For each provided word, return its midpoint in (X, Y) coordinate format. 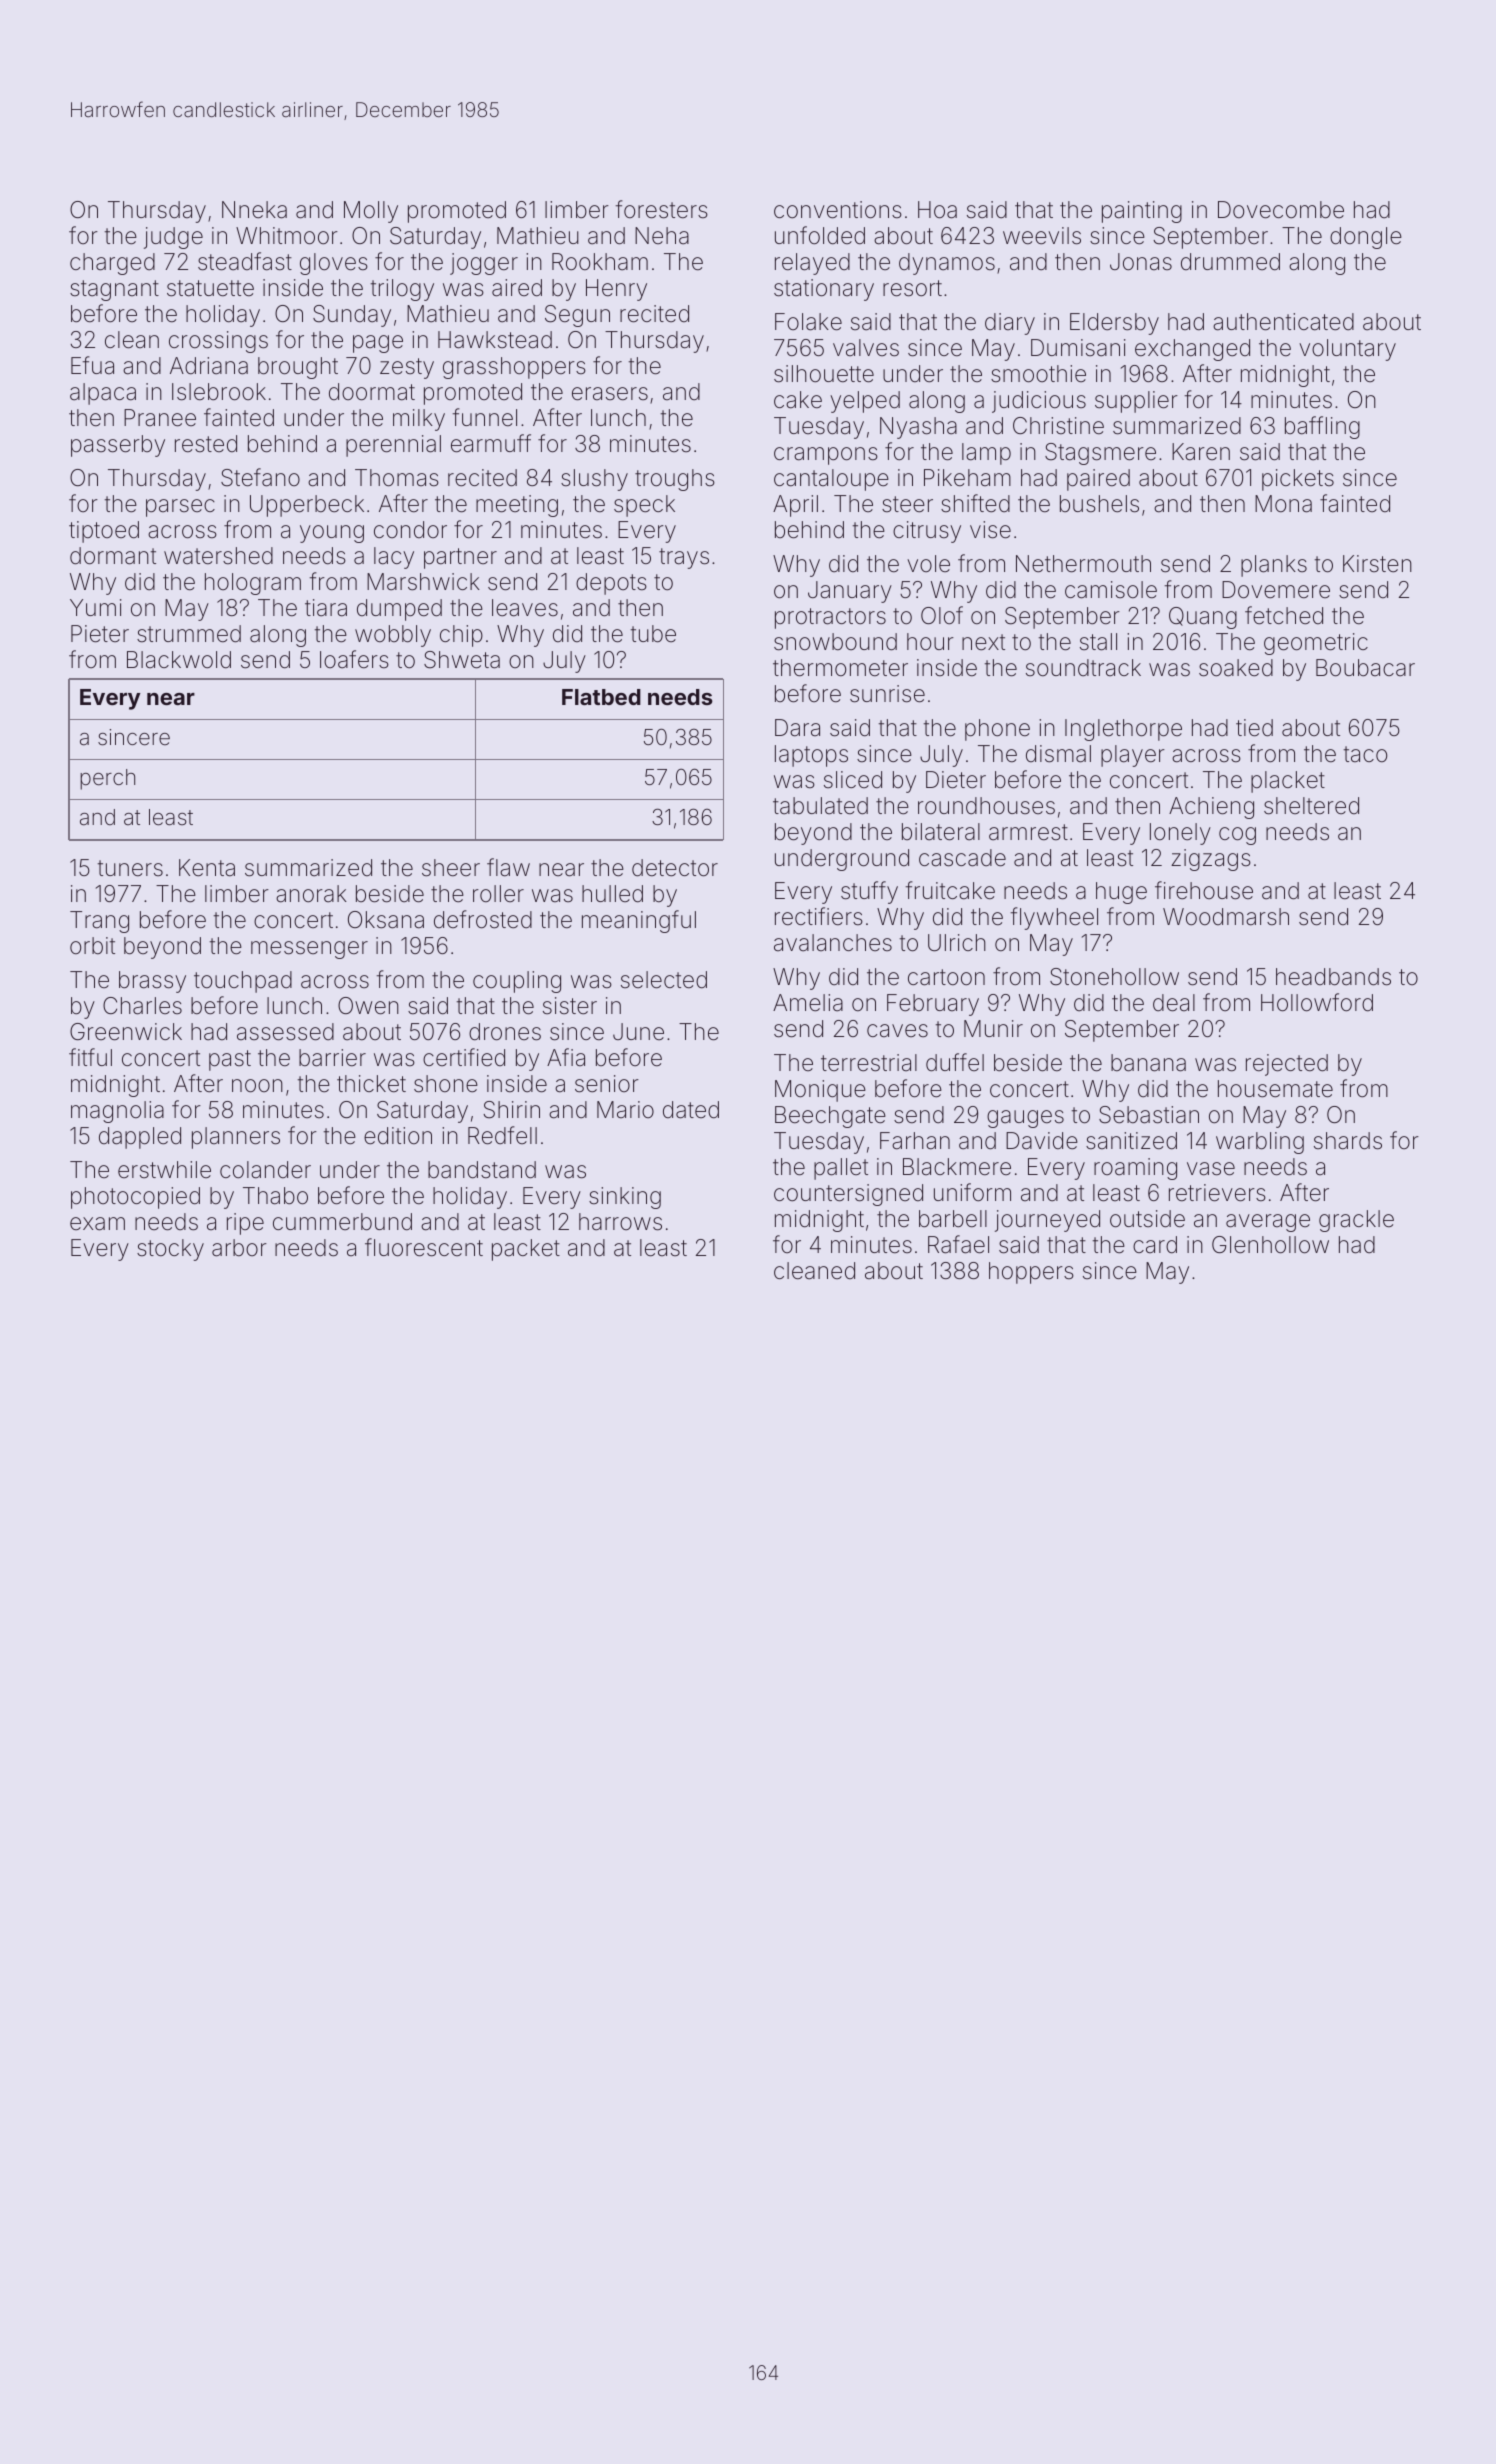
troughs (675, 480)
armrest (1028, 832)
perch (107, 779)
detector (675, 868)
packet (526, 1250)
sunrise (887, 694)
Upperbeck (307, 506)
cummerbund (342, 1222)
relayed (812, 264)
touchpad (243, 982)
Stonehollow (1114, 977)
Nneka (254, 210)
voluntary (1347, 350)
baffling (1322, 427)
